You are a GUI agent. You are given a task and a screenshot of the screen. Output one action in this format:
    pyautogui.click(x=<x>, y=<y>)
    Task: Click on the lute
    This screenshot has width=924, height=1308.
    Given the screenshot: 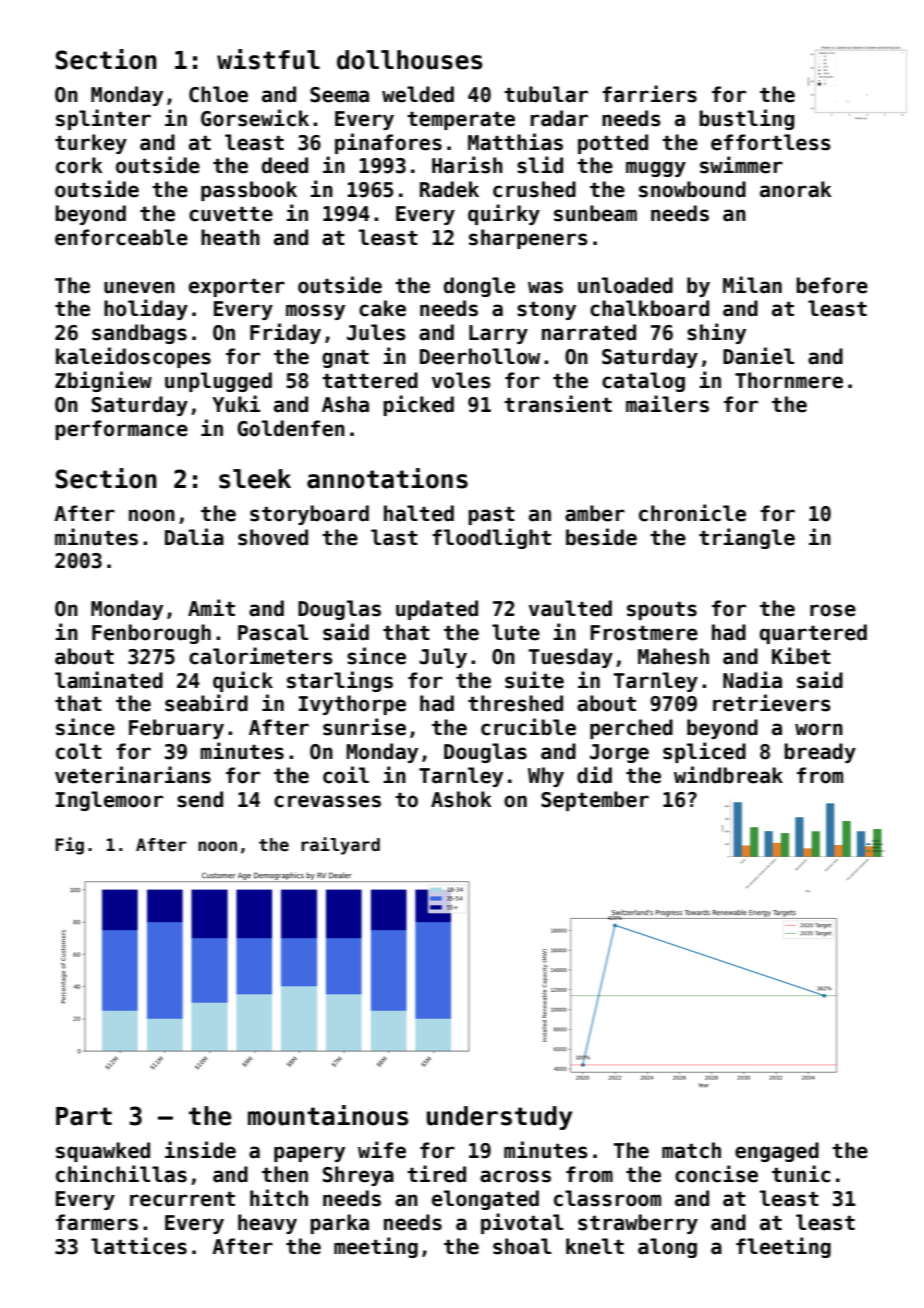 What is the action you would take?
    pyautogui.click(x=516, y=632)
